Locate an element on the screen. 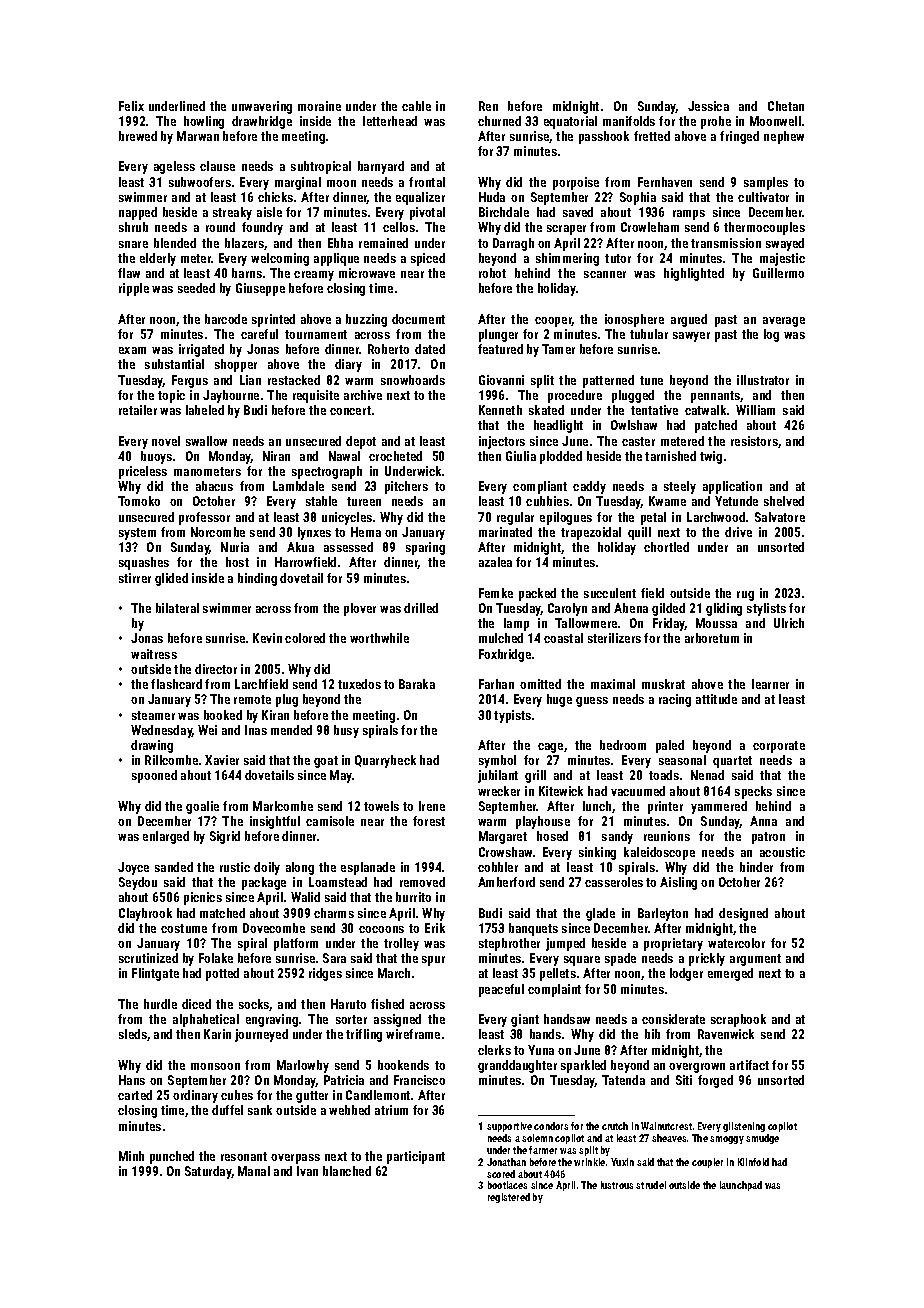  William is located at coordinates (755, 410).
